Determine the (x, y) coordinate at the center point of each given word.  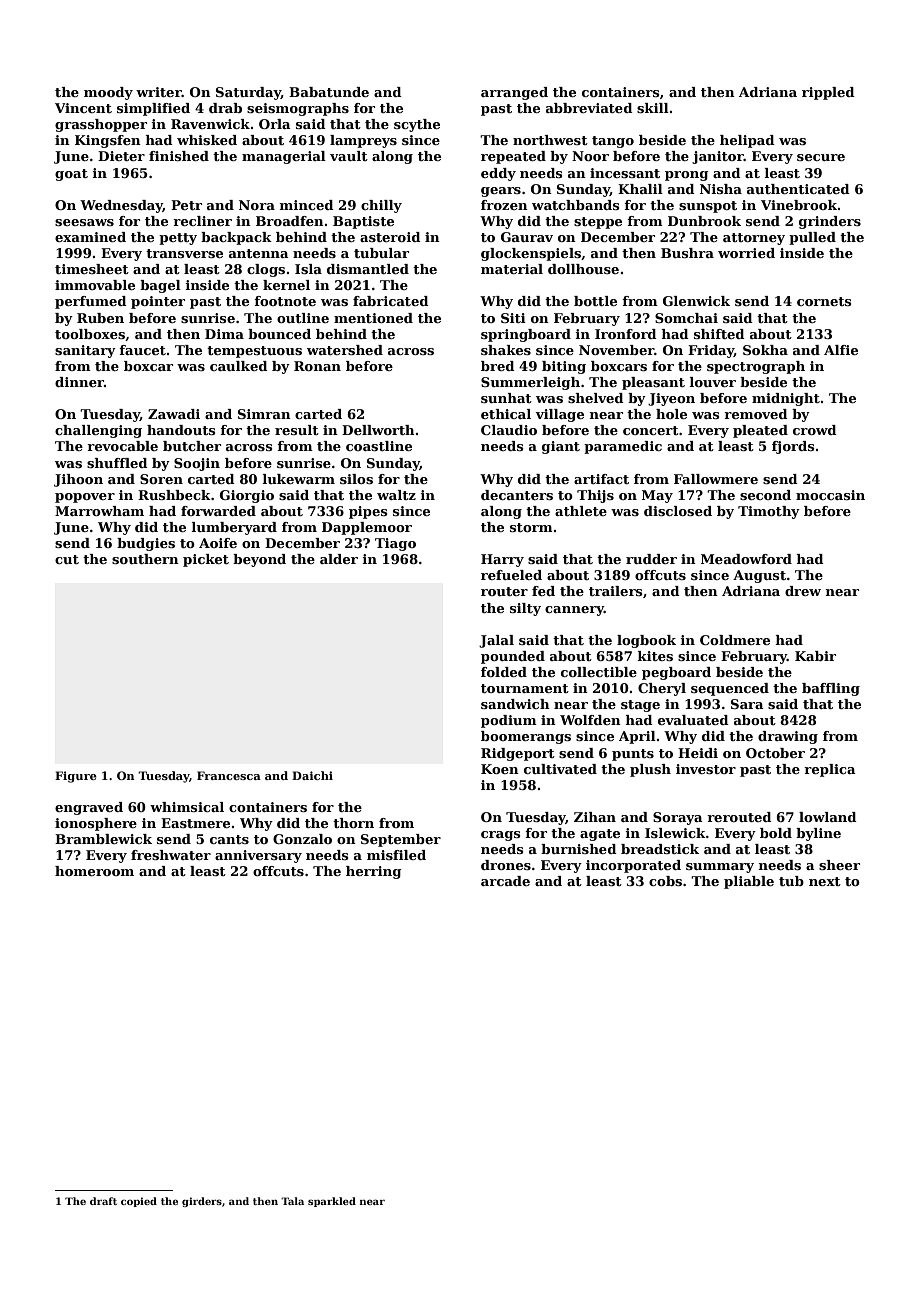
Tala (292, 1201)
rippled (828, 93)
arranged (514, 93)
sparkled (332, 1202)
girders (202, 1202)
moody (108, 93)
